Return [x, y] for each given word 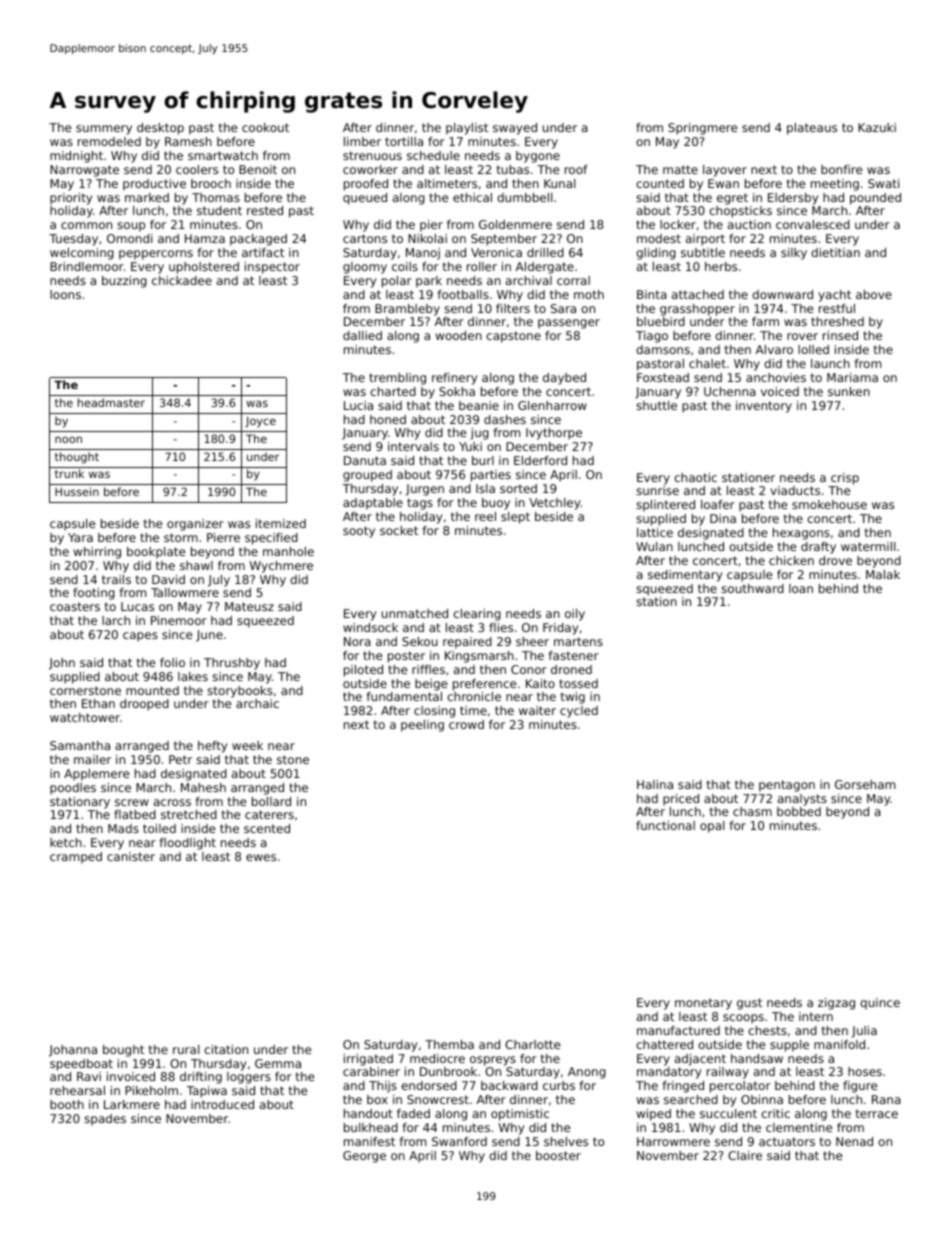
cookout [265, 127]
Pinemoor [179, 620]
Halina [655, 784]
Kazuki [877, 127]
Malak [883, 574]
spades [105, 1120]
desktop [160, 129]
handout [368, 1113]
